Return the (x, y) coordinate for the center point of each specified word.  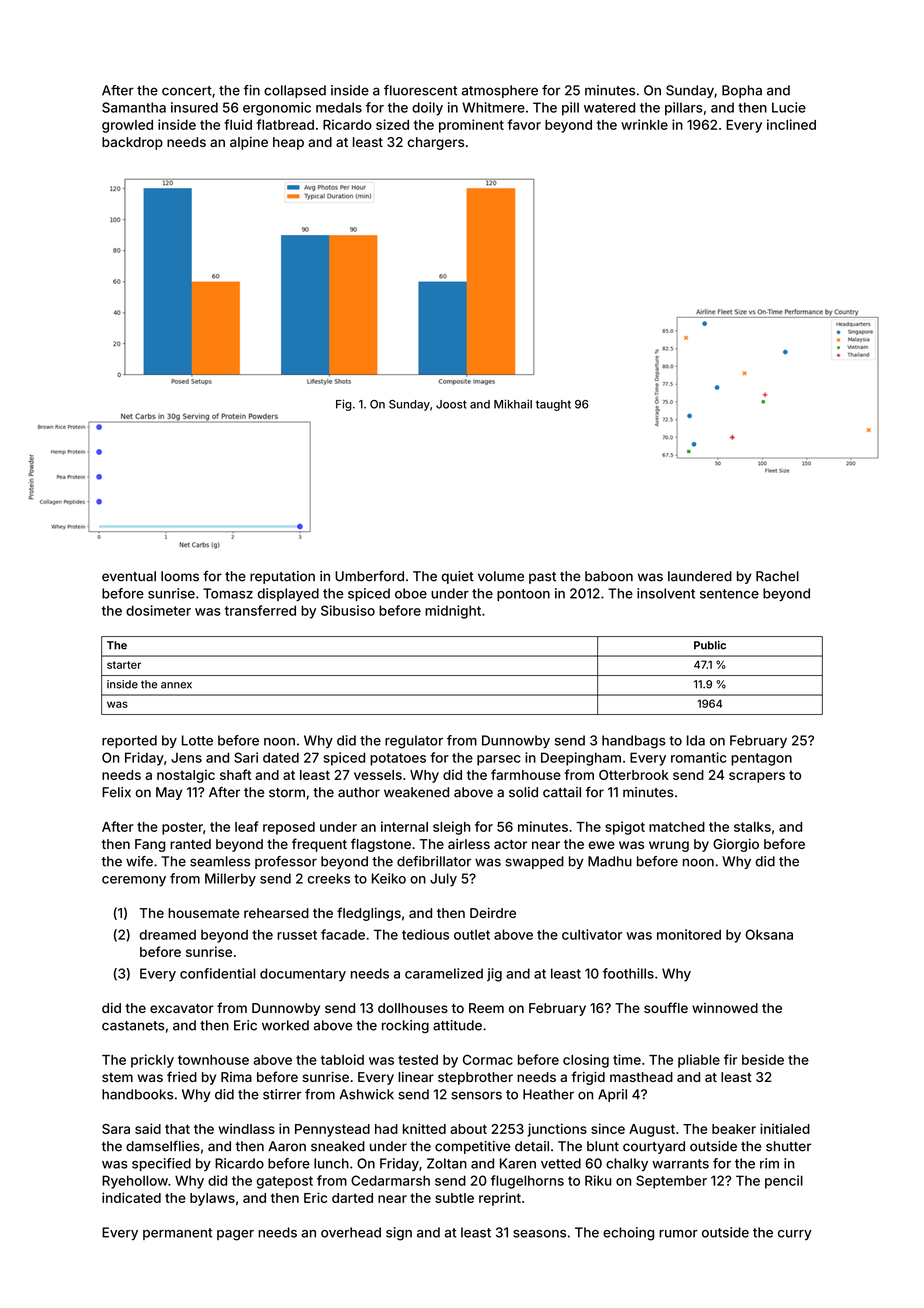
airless (469, 844)
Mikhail (513, 404)
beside (763, 1059)
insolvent (666, 593)
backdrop (132, 143)
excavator (182, 1008)
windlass (246, 1128)
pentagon (761, 759)
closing (586, 1061)
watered (609, 107)
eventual (129, 576)
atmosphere (500, 91)
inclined (791, 124)
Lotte (197, 740)
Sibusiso (348, 610)
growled (127, 126)
